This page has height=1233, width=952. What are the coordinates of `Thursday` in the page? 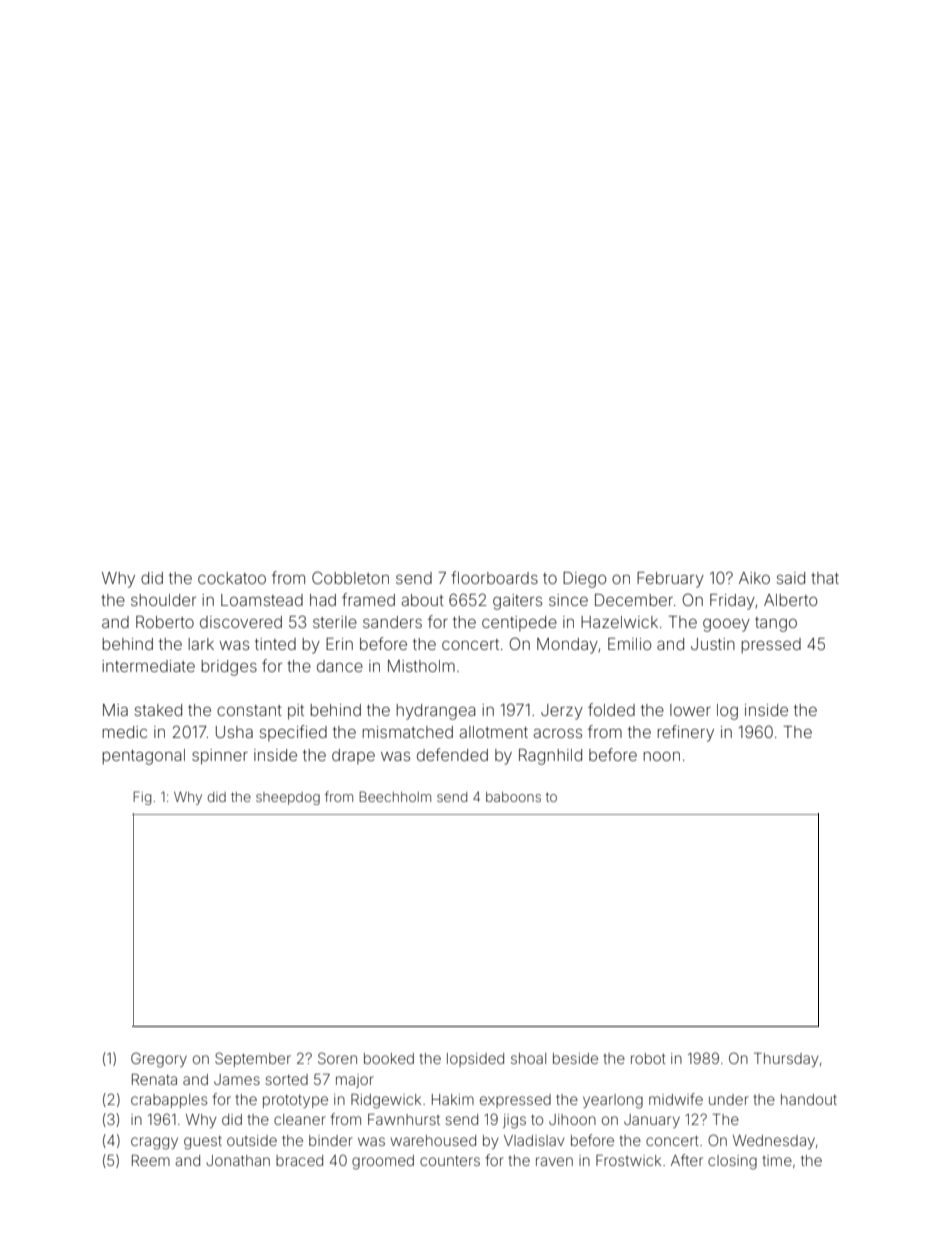 It's located at (786, 1060).
